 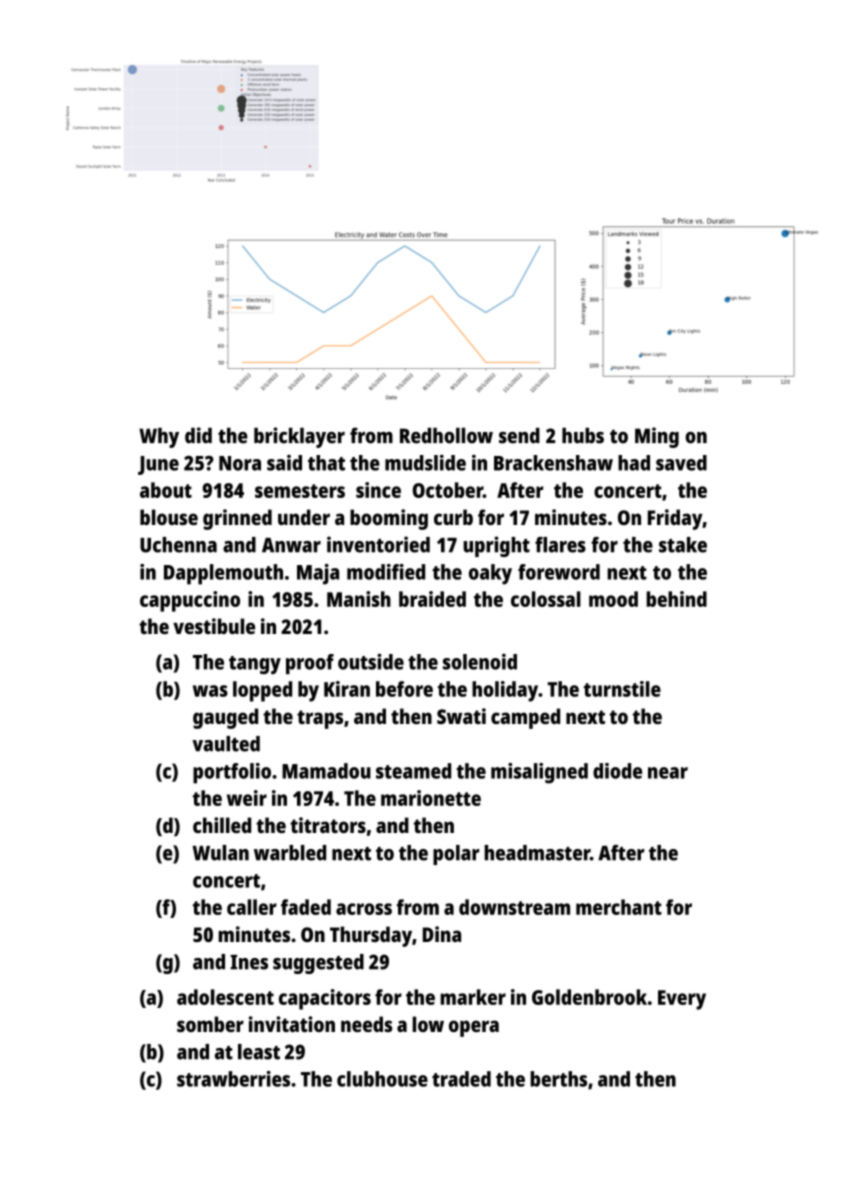 What do you see at coordinates (453, 517) in the document?
I see `curb` at bounding box center [453, 517].
